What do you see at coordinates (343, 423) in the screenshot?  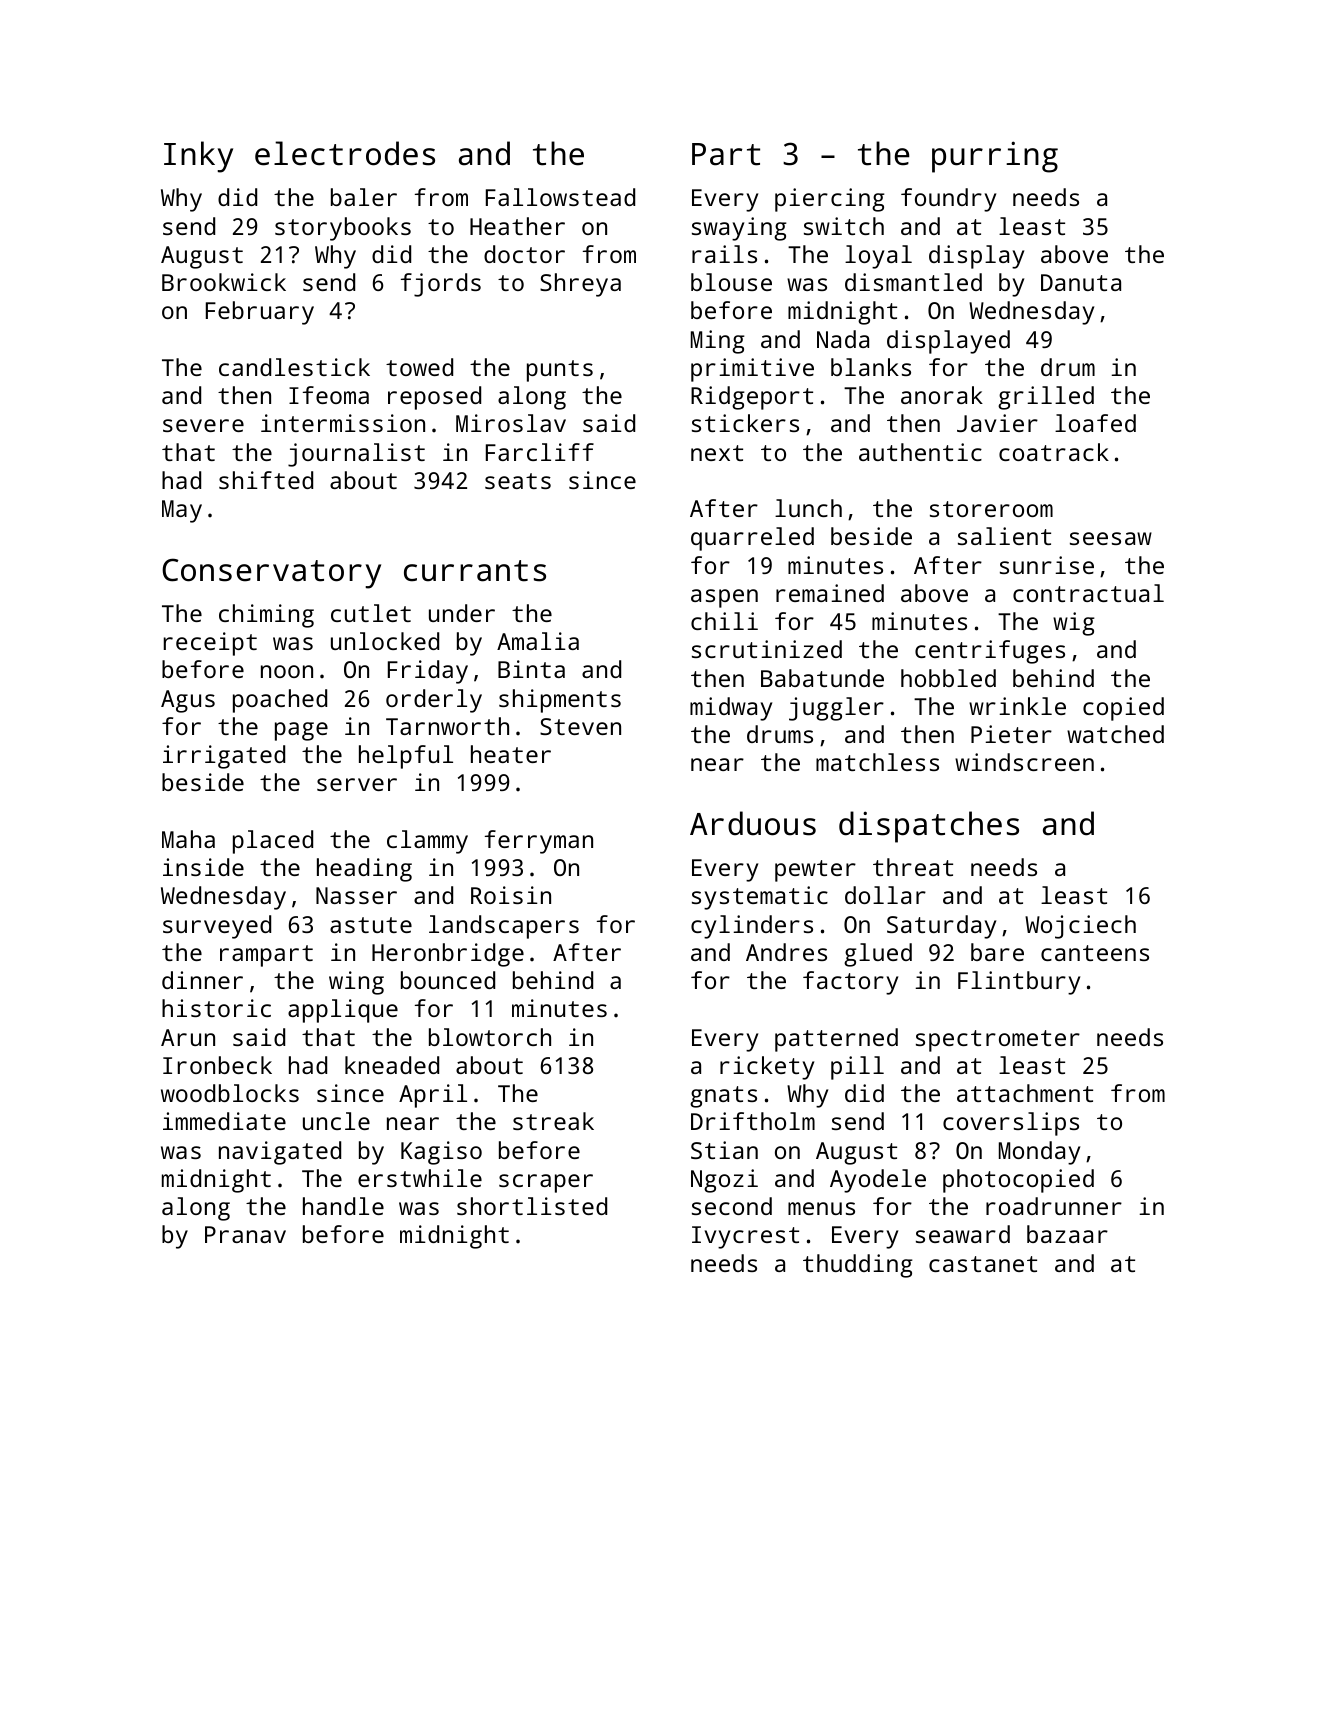 I see `intermission` at bounding box center [343, 423].
